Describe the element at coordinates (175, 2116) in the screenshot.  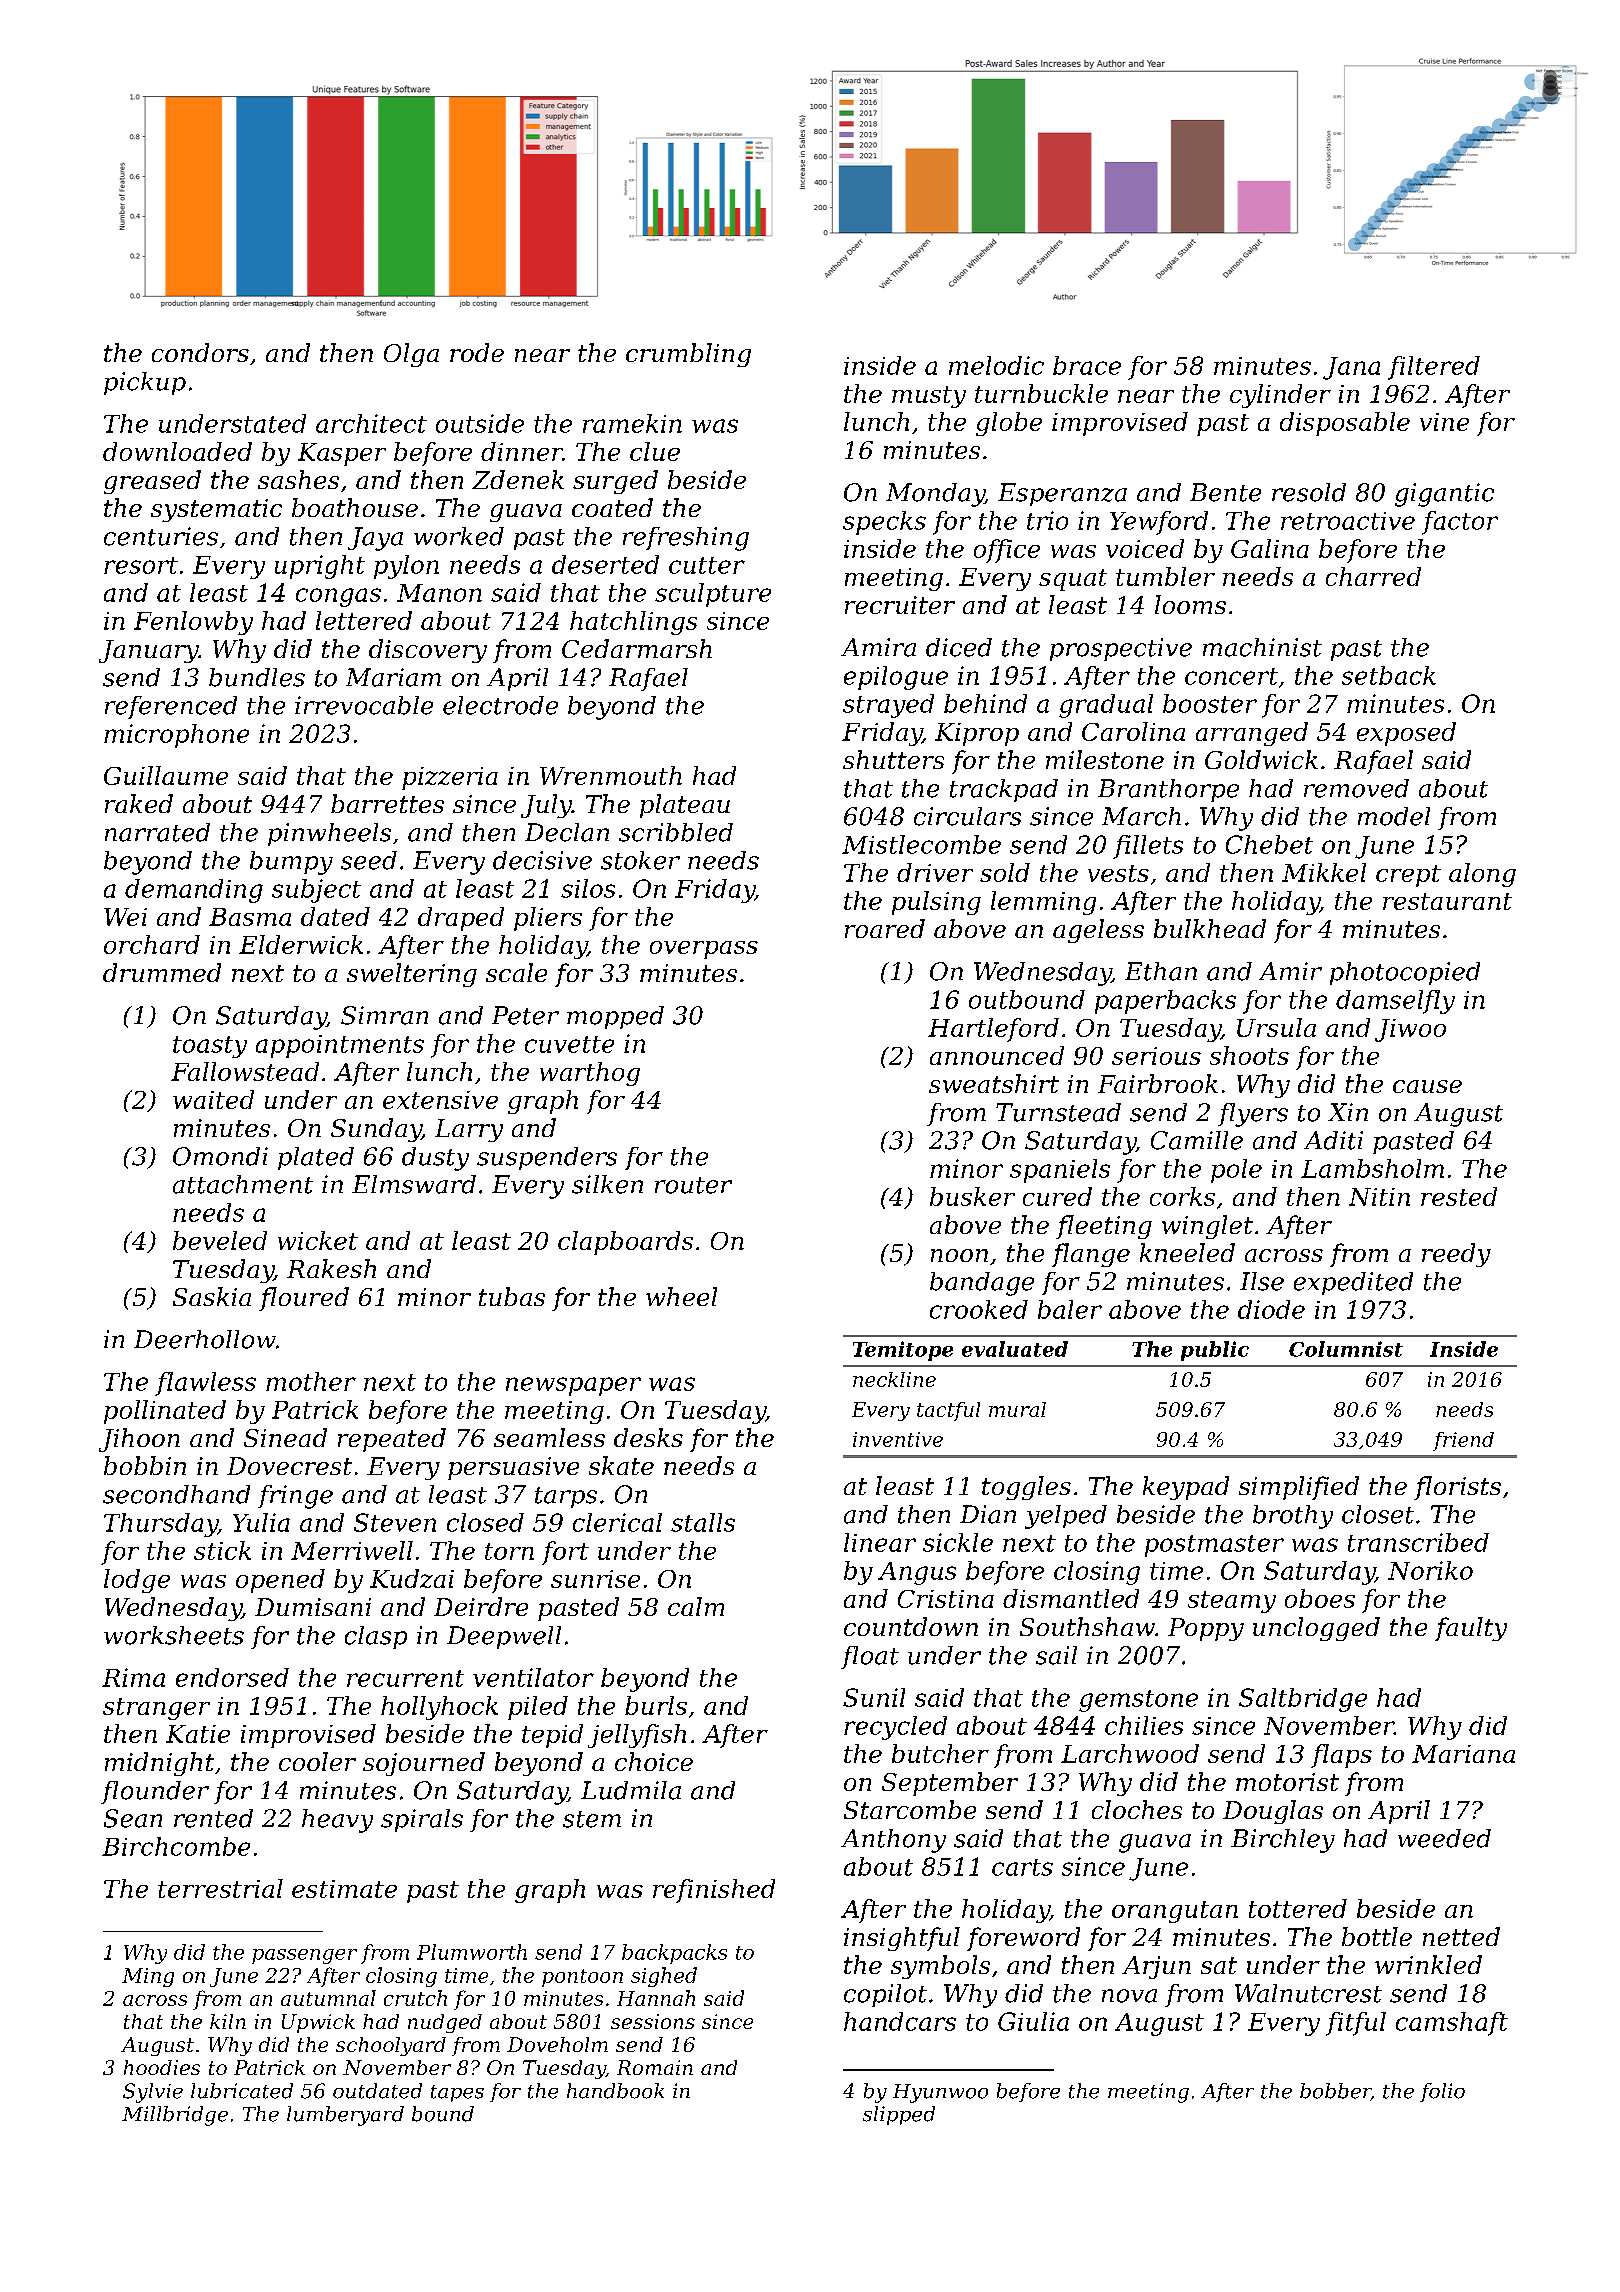
I see `Millbridge` at that location.
